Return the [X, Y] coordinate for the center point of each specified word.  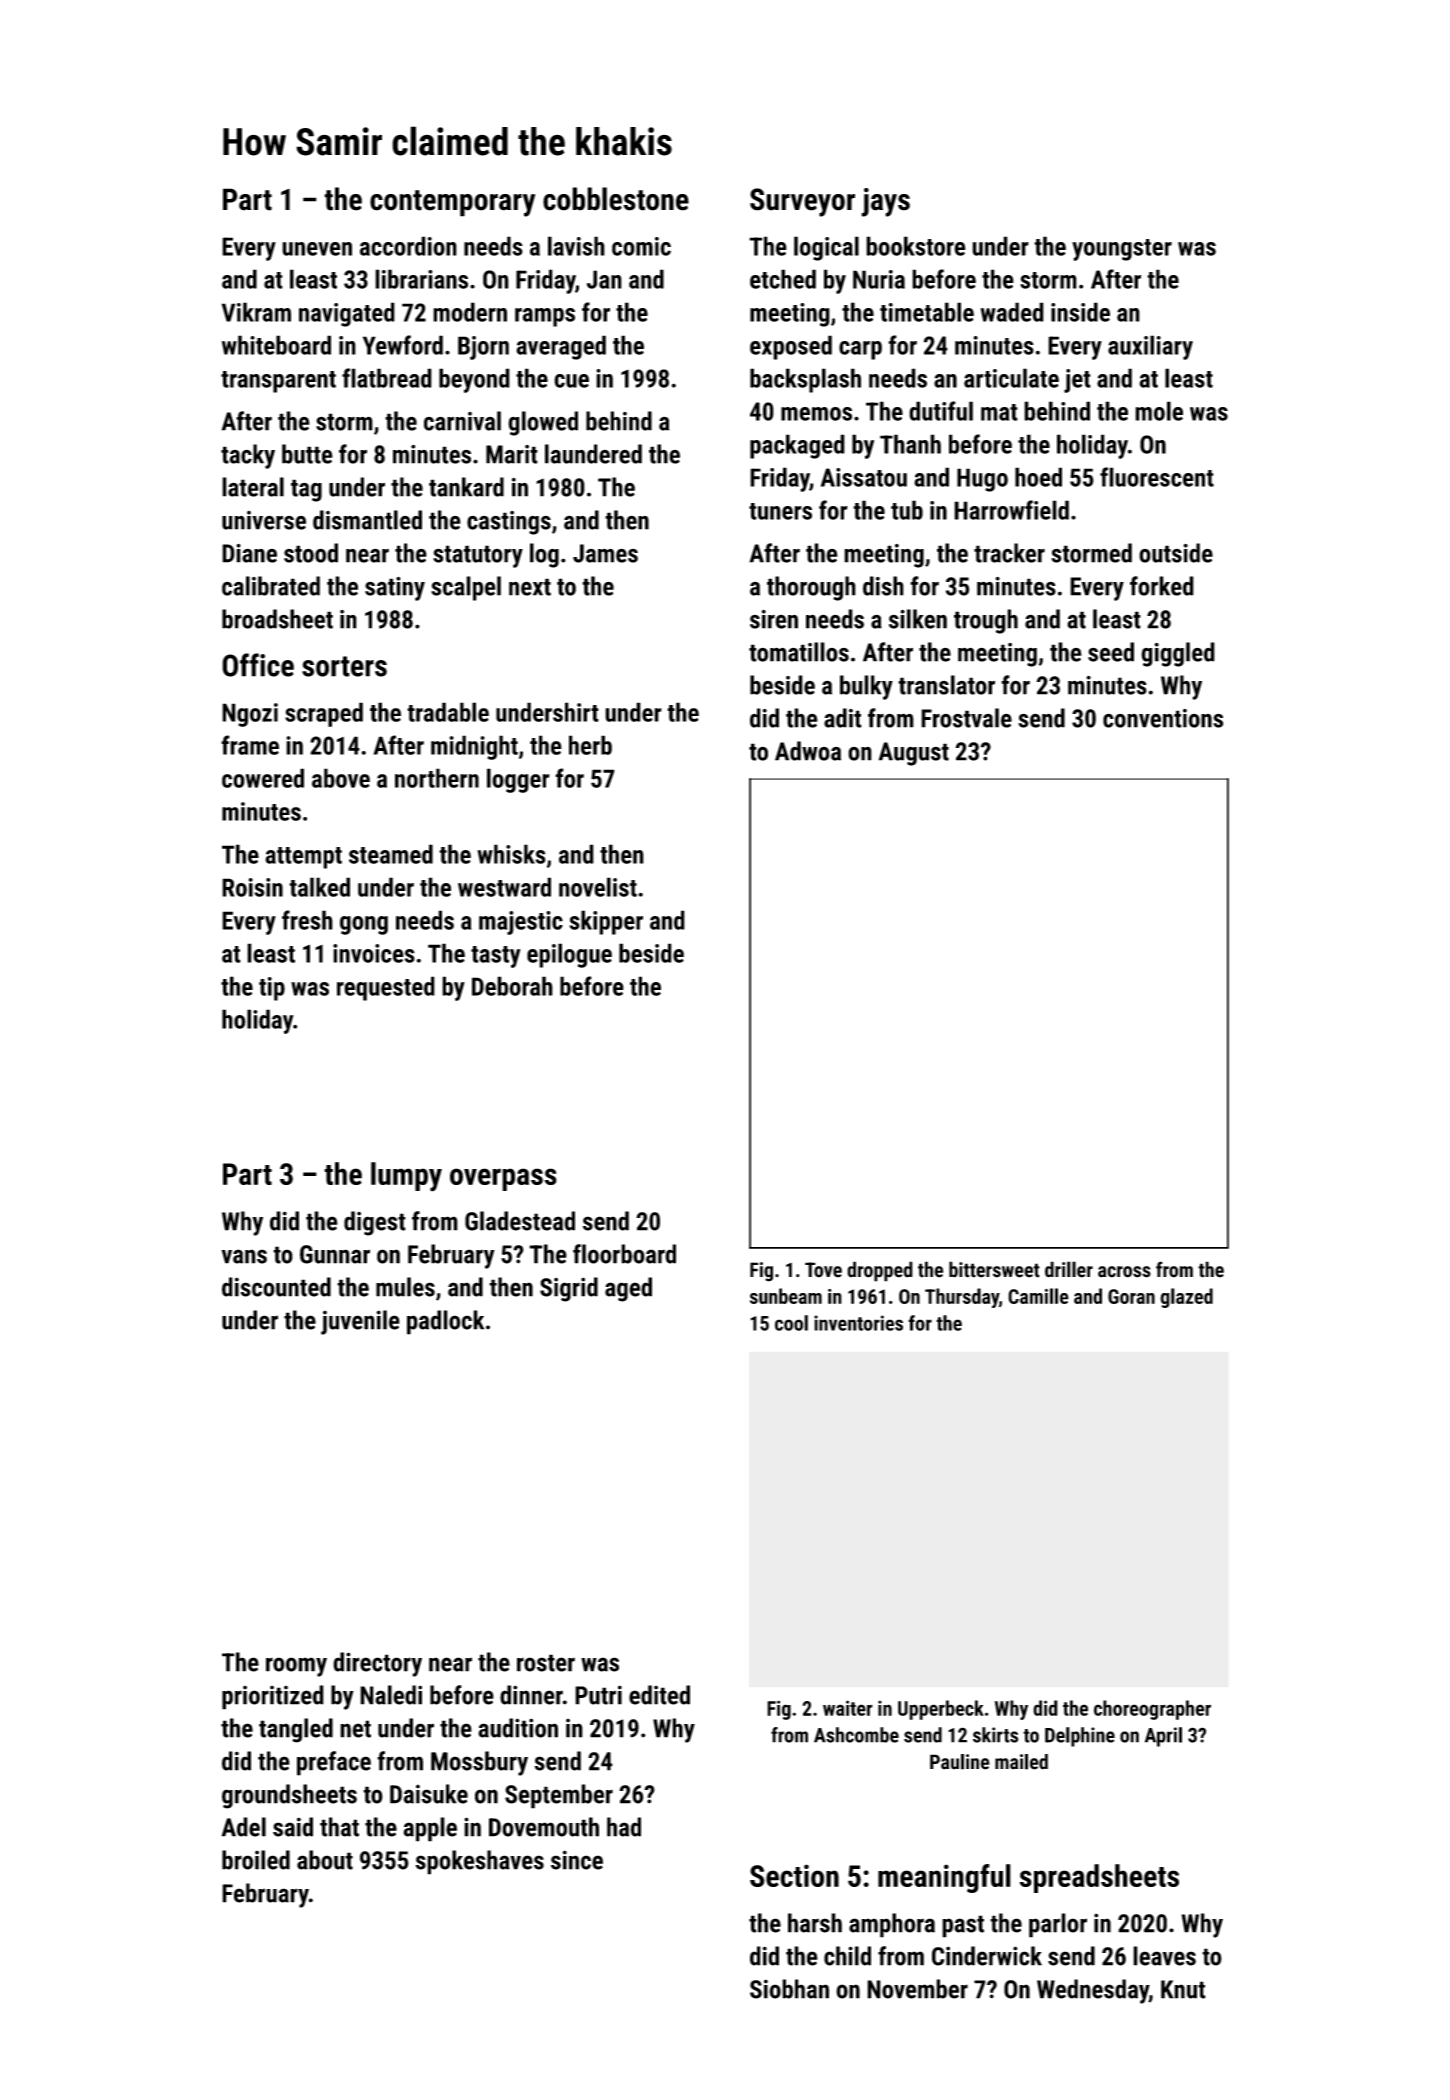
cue [571, 381]
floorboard [624, 1254]
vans [244, 1256]
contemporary [452, 203]
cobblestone [616, 199]
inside [1080, 312]
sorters [344, 666]
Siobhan [789, 1989]
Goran [1131, 1296]
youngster [1122, 250]
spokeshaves [479, 1862]
